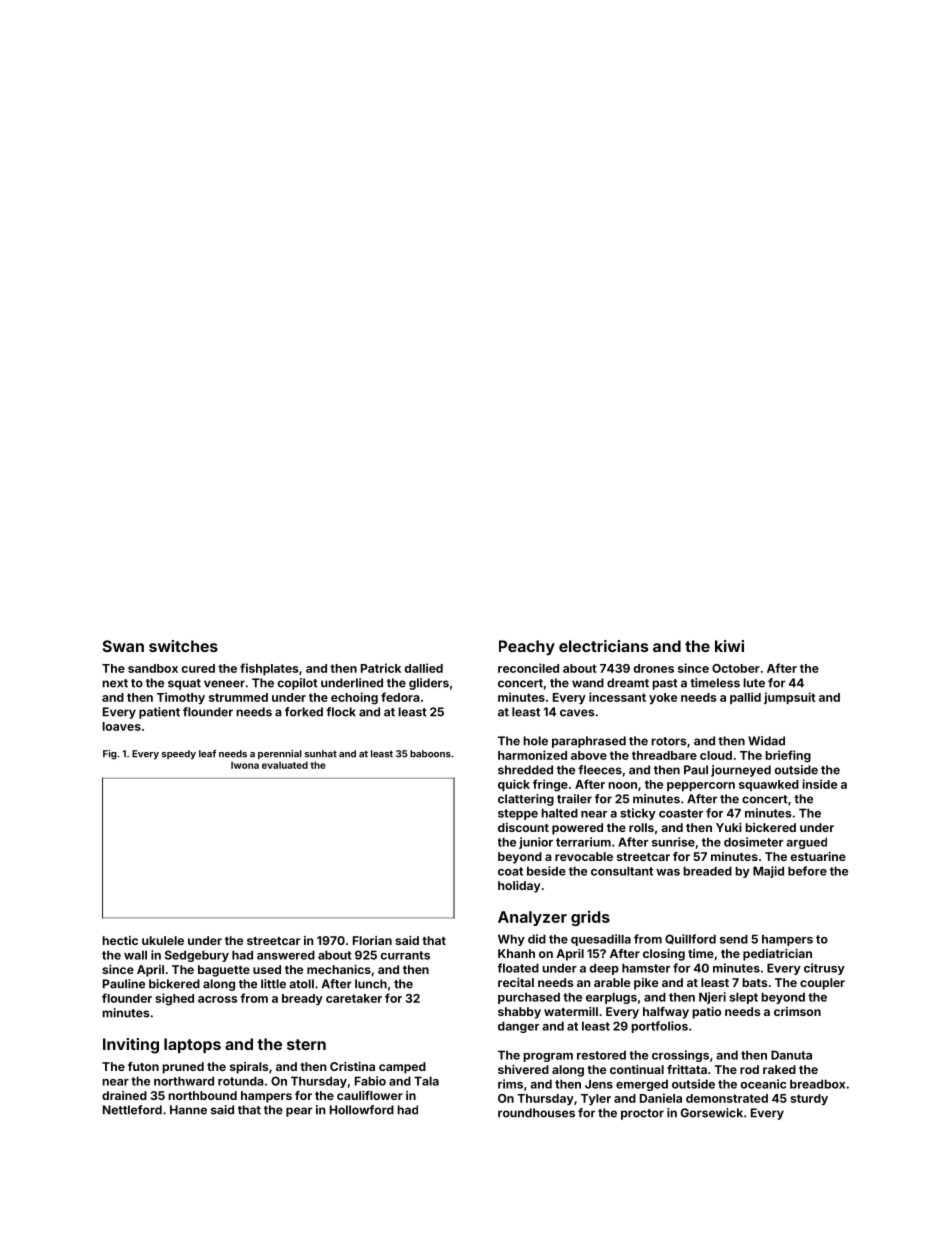  Describe the element at coordinates (712, 1113) in the screenshot. I see `Gorsewick` at that location.
